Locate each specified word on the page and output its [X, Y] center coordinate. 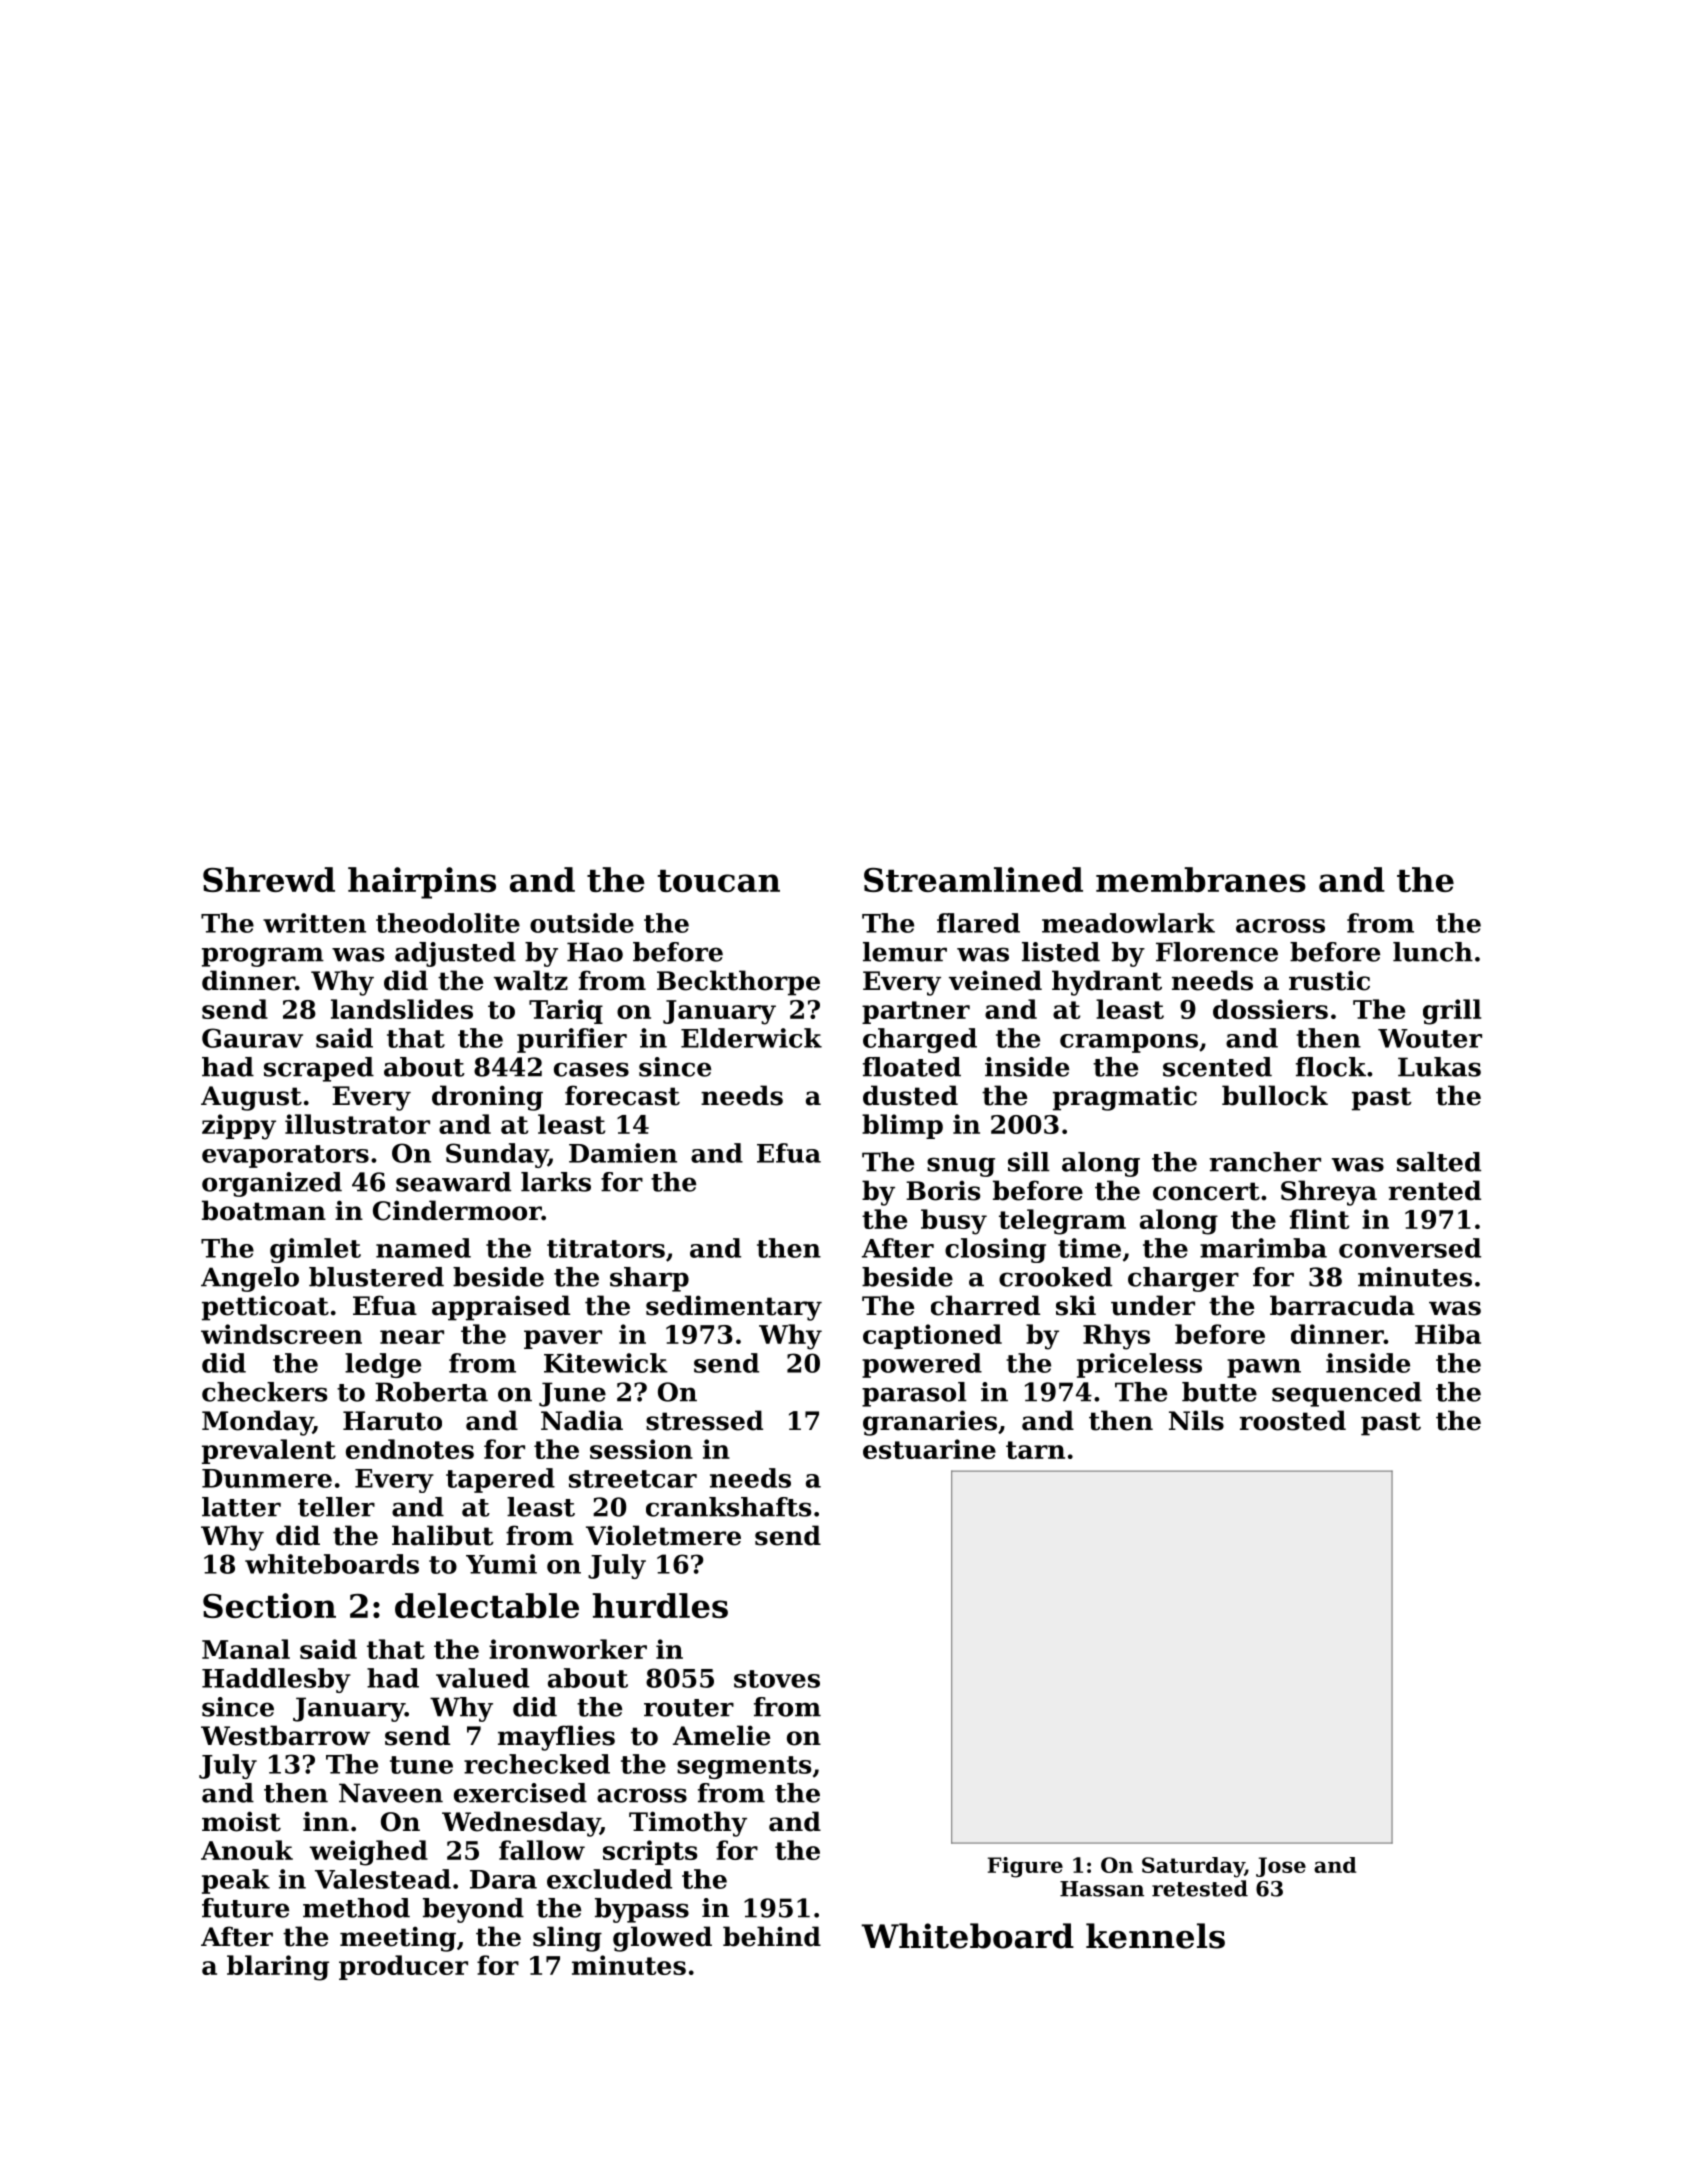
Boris [943, 1191]
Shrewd [269, 879]
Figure [1025, 1867]
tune [421, 1765]
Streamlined [973, 879]
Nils [1196, 1420]
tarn [1035, 1450]
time [1089, 1248]
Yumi [501, 1564]
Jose [1281, 1867]
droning [487, 1098]
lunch [1433, 952]
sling [567, 1939]
